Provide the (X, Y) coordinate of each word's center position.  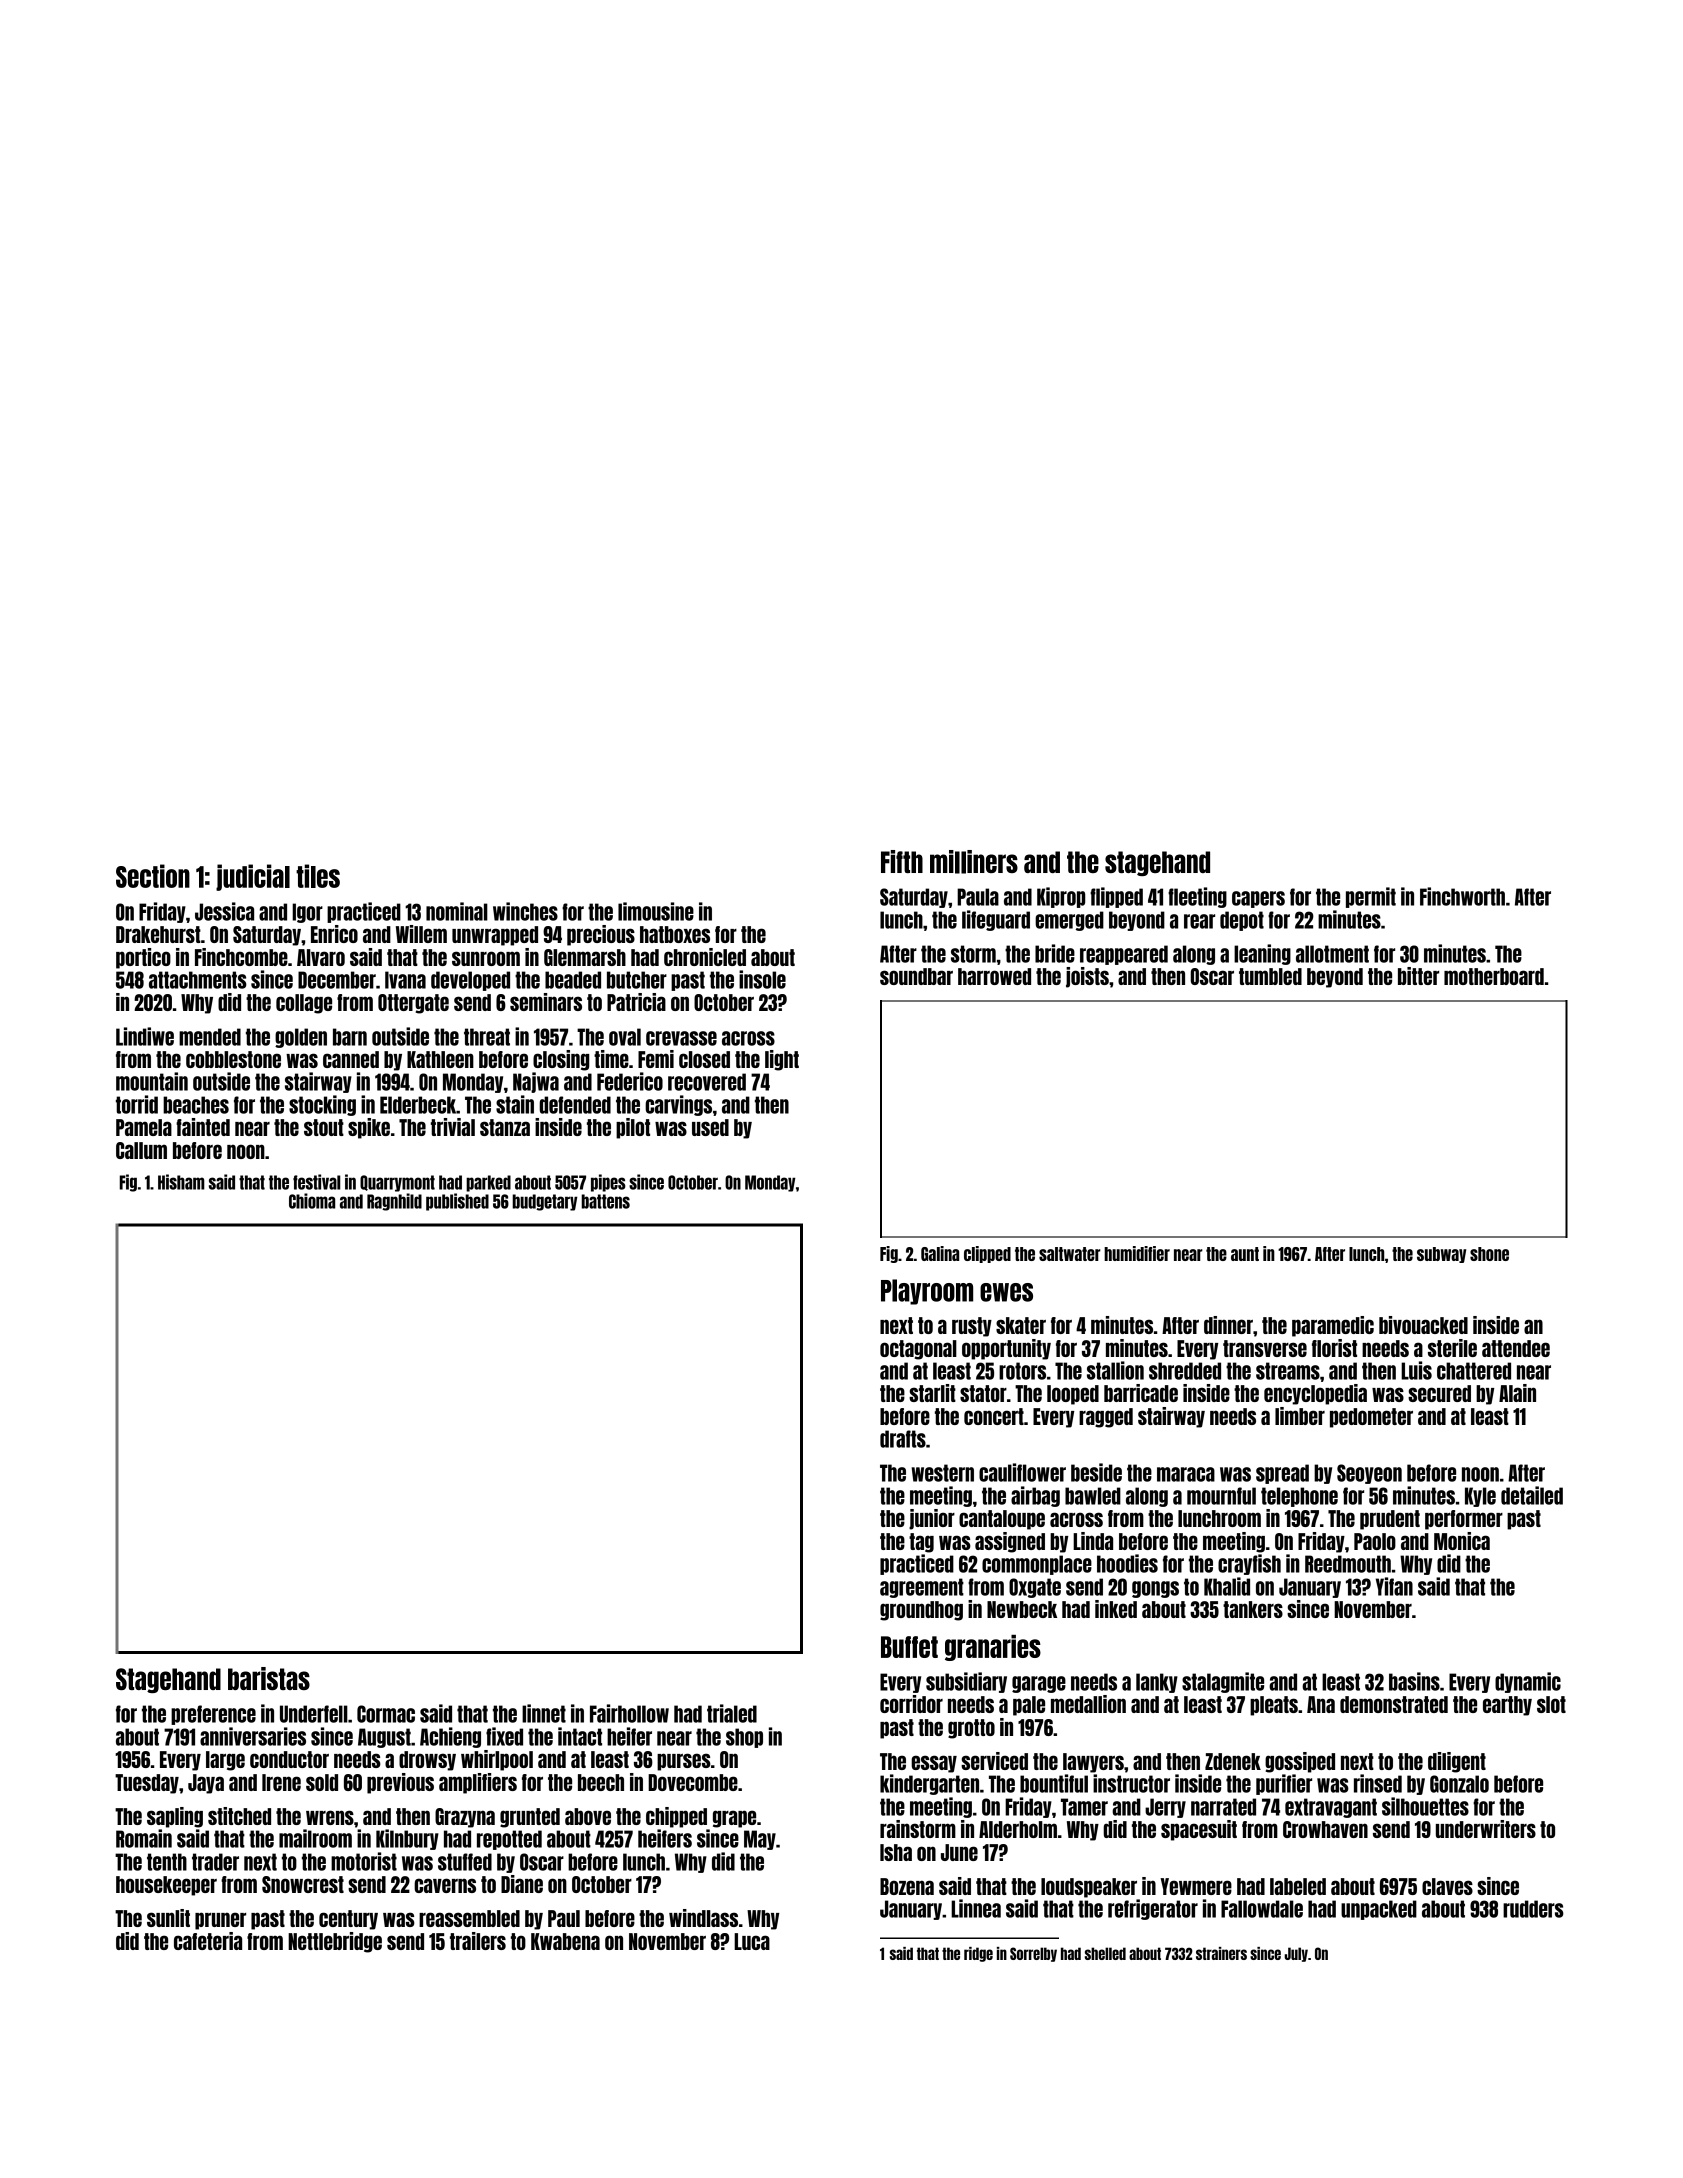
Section (153, 876)
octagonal (918, 1350)
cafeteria (208, 1941)
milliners (974, 862)
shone (1489, 1254)
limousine (656, 911)
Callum (141, 1150)
